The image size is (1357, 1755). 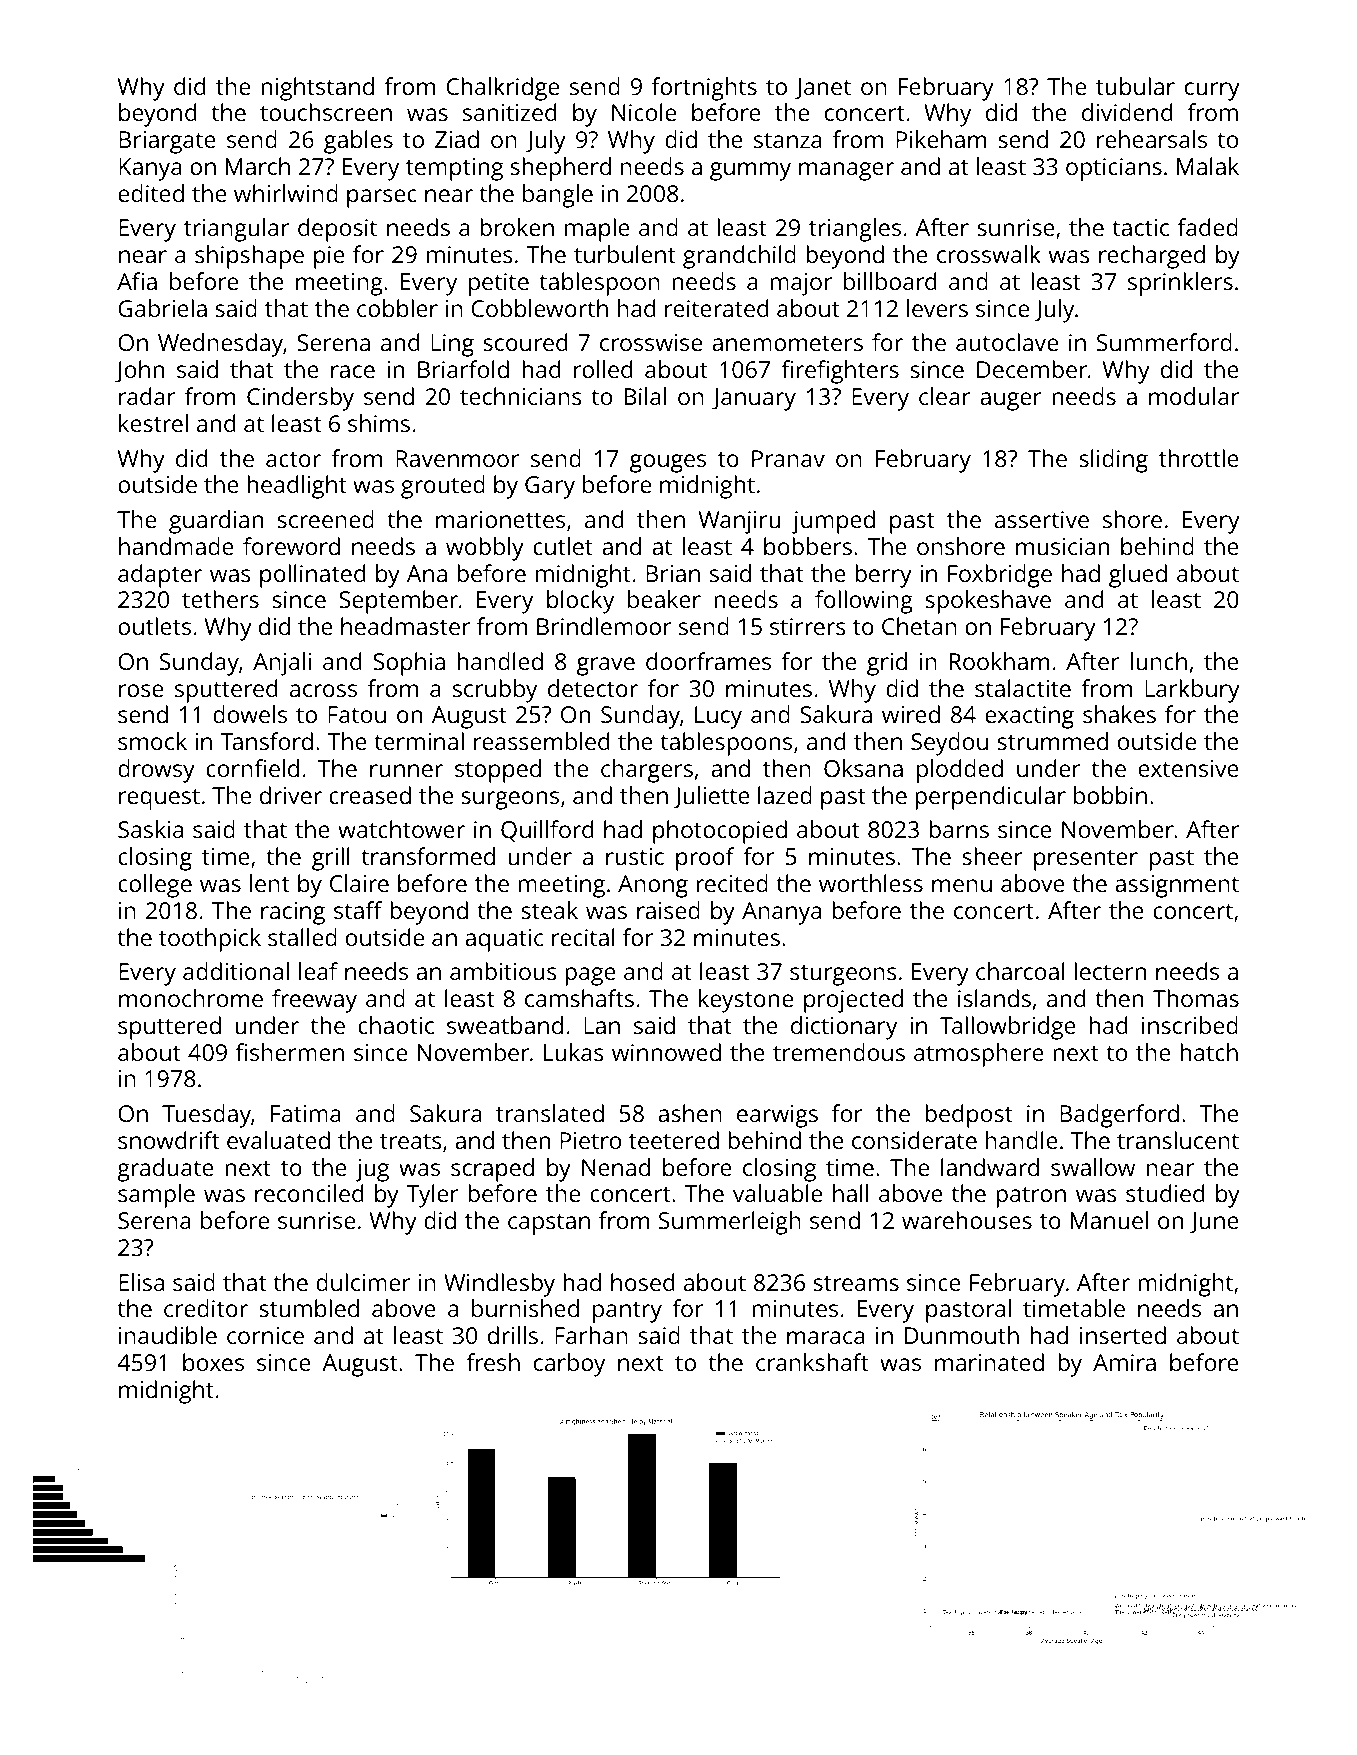 What do you see at coordinates (213, 1362) in the document?
I see `boxes` at bounding box center [213, 1362].
